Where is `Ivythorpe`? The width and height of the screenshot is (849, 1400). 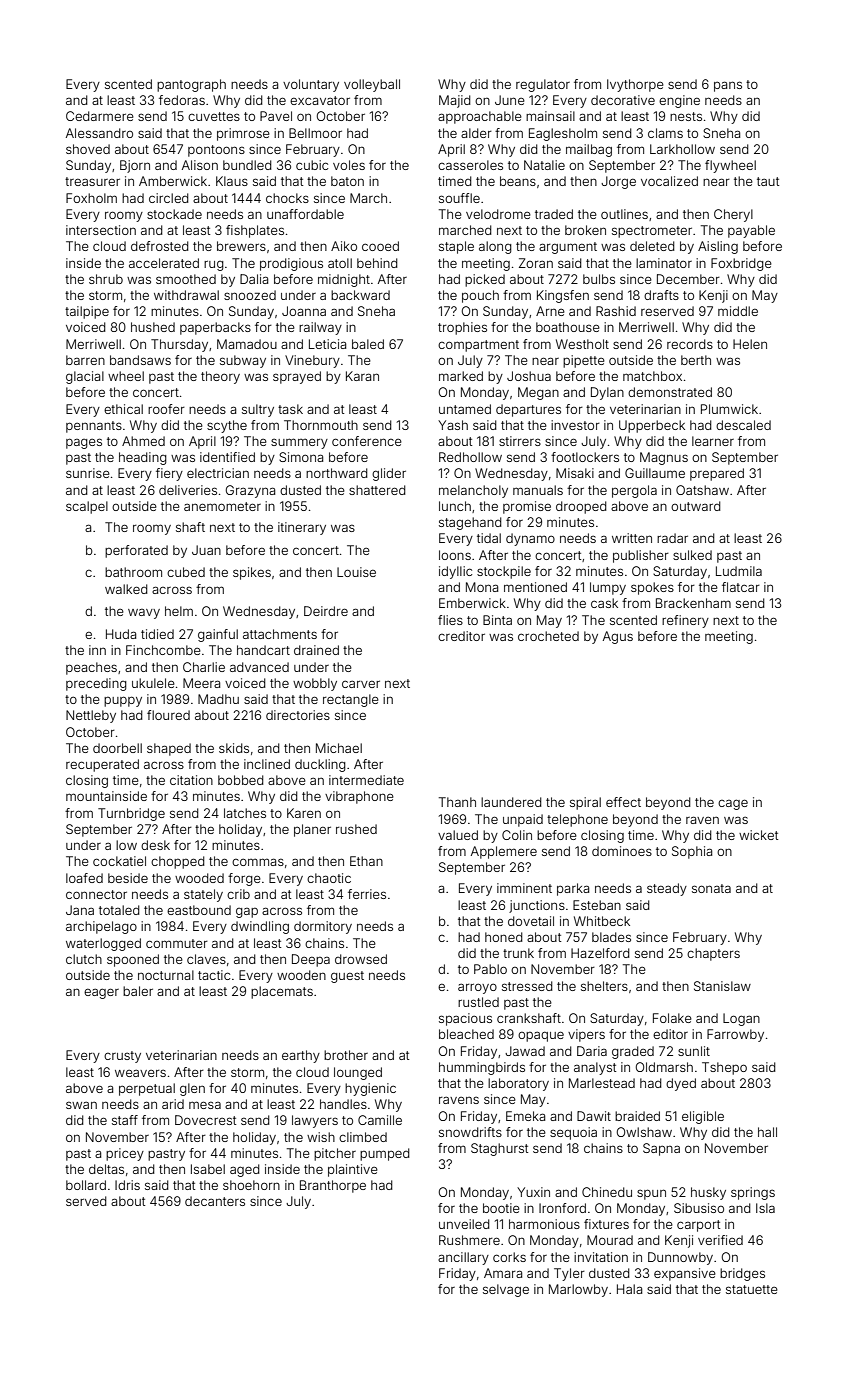 Ivythorpe is located at coordinates (635, 85).
